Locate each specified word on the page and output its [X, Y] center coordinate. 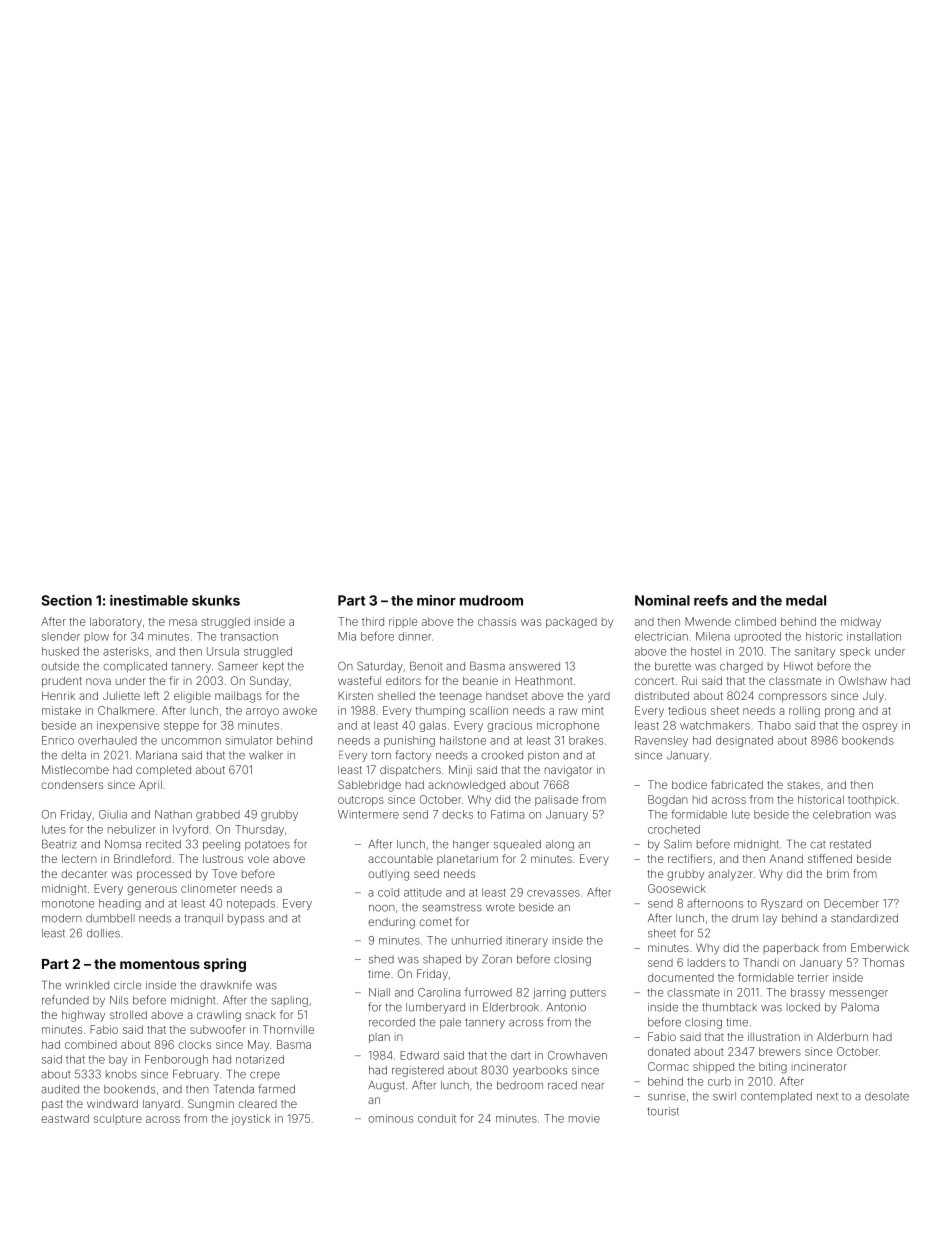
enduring [391, 923]
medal [806, 600]
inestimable [149, 600]
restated [850, 844]
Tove [224, 873]
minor [436, 600]
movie [584, 1118]
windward [112, 1103]
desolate [887, 1096]
